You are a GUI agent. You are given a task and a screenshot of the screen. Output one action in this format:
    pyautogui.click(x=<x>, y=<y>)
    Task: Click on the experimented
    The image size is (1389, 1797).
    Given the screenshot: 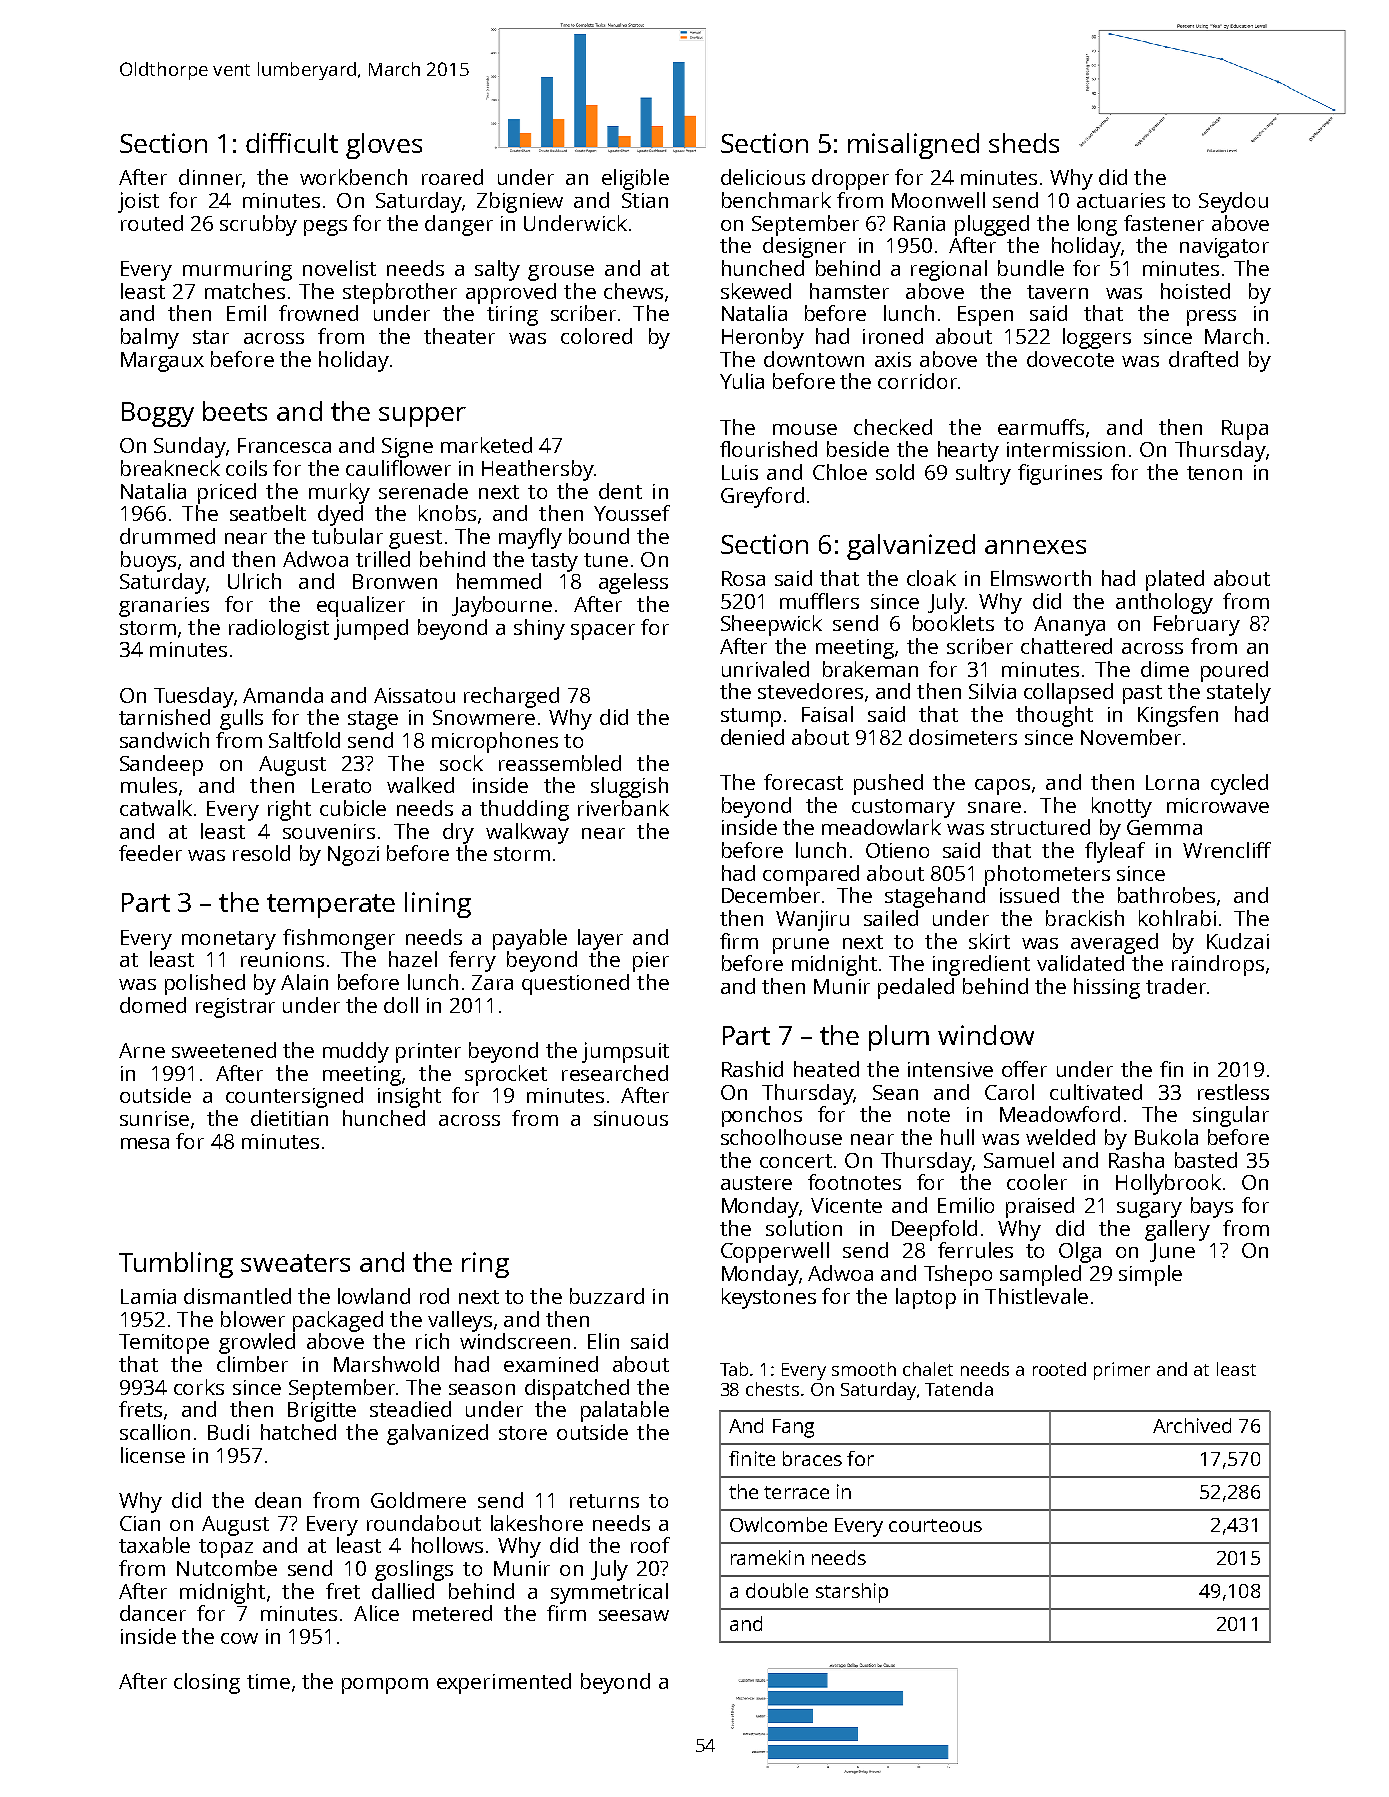 What is the action you would take?
    pyautogui.click(x=504, y=1683)
